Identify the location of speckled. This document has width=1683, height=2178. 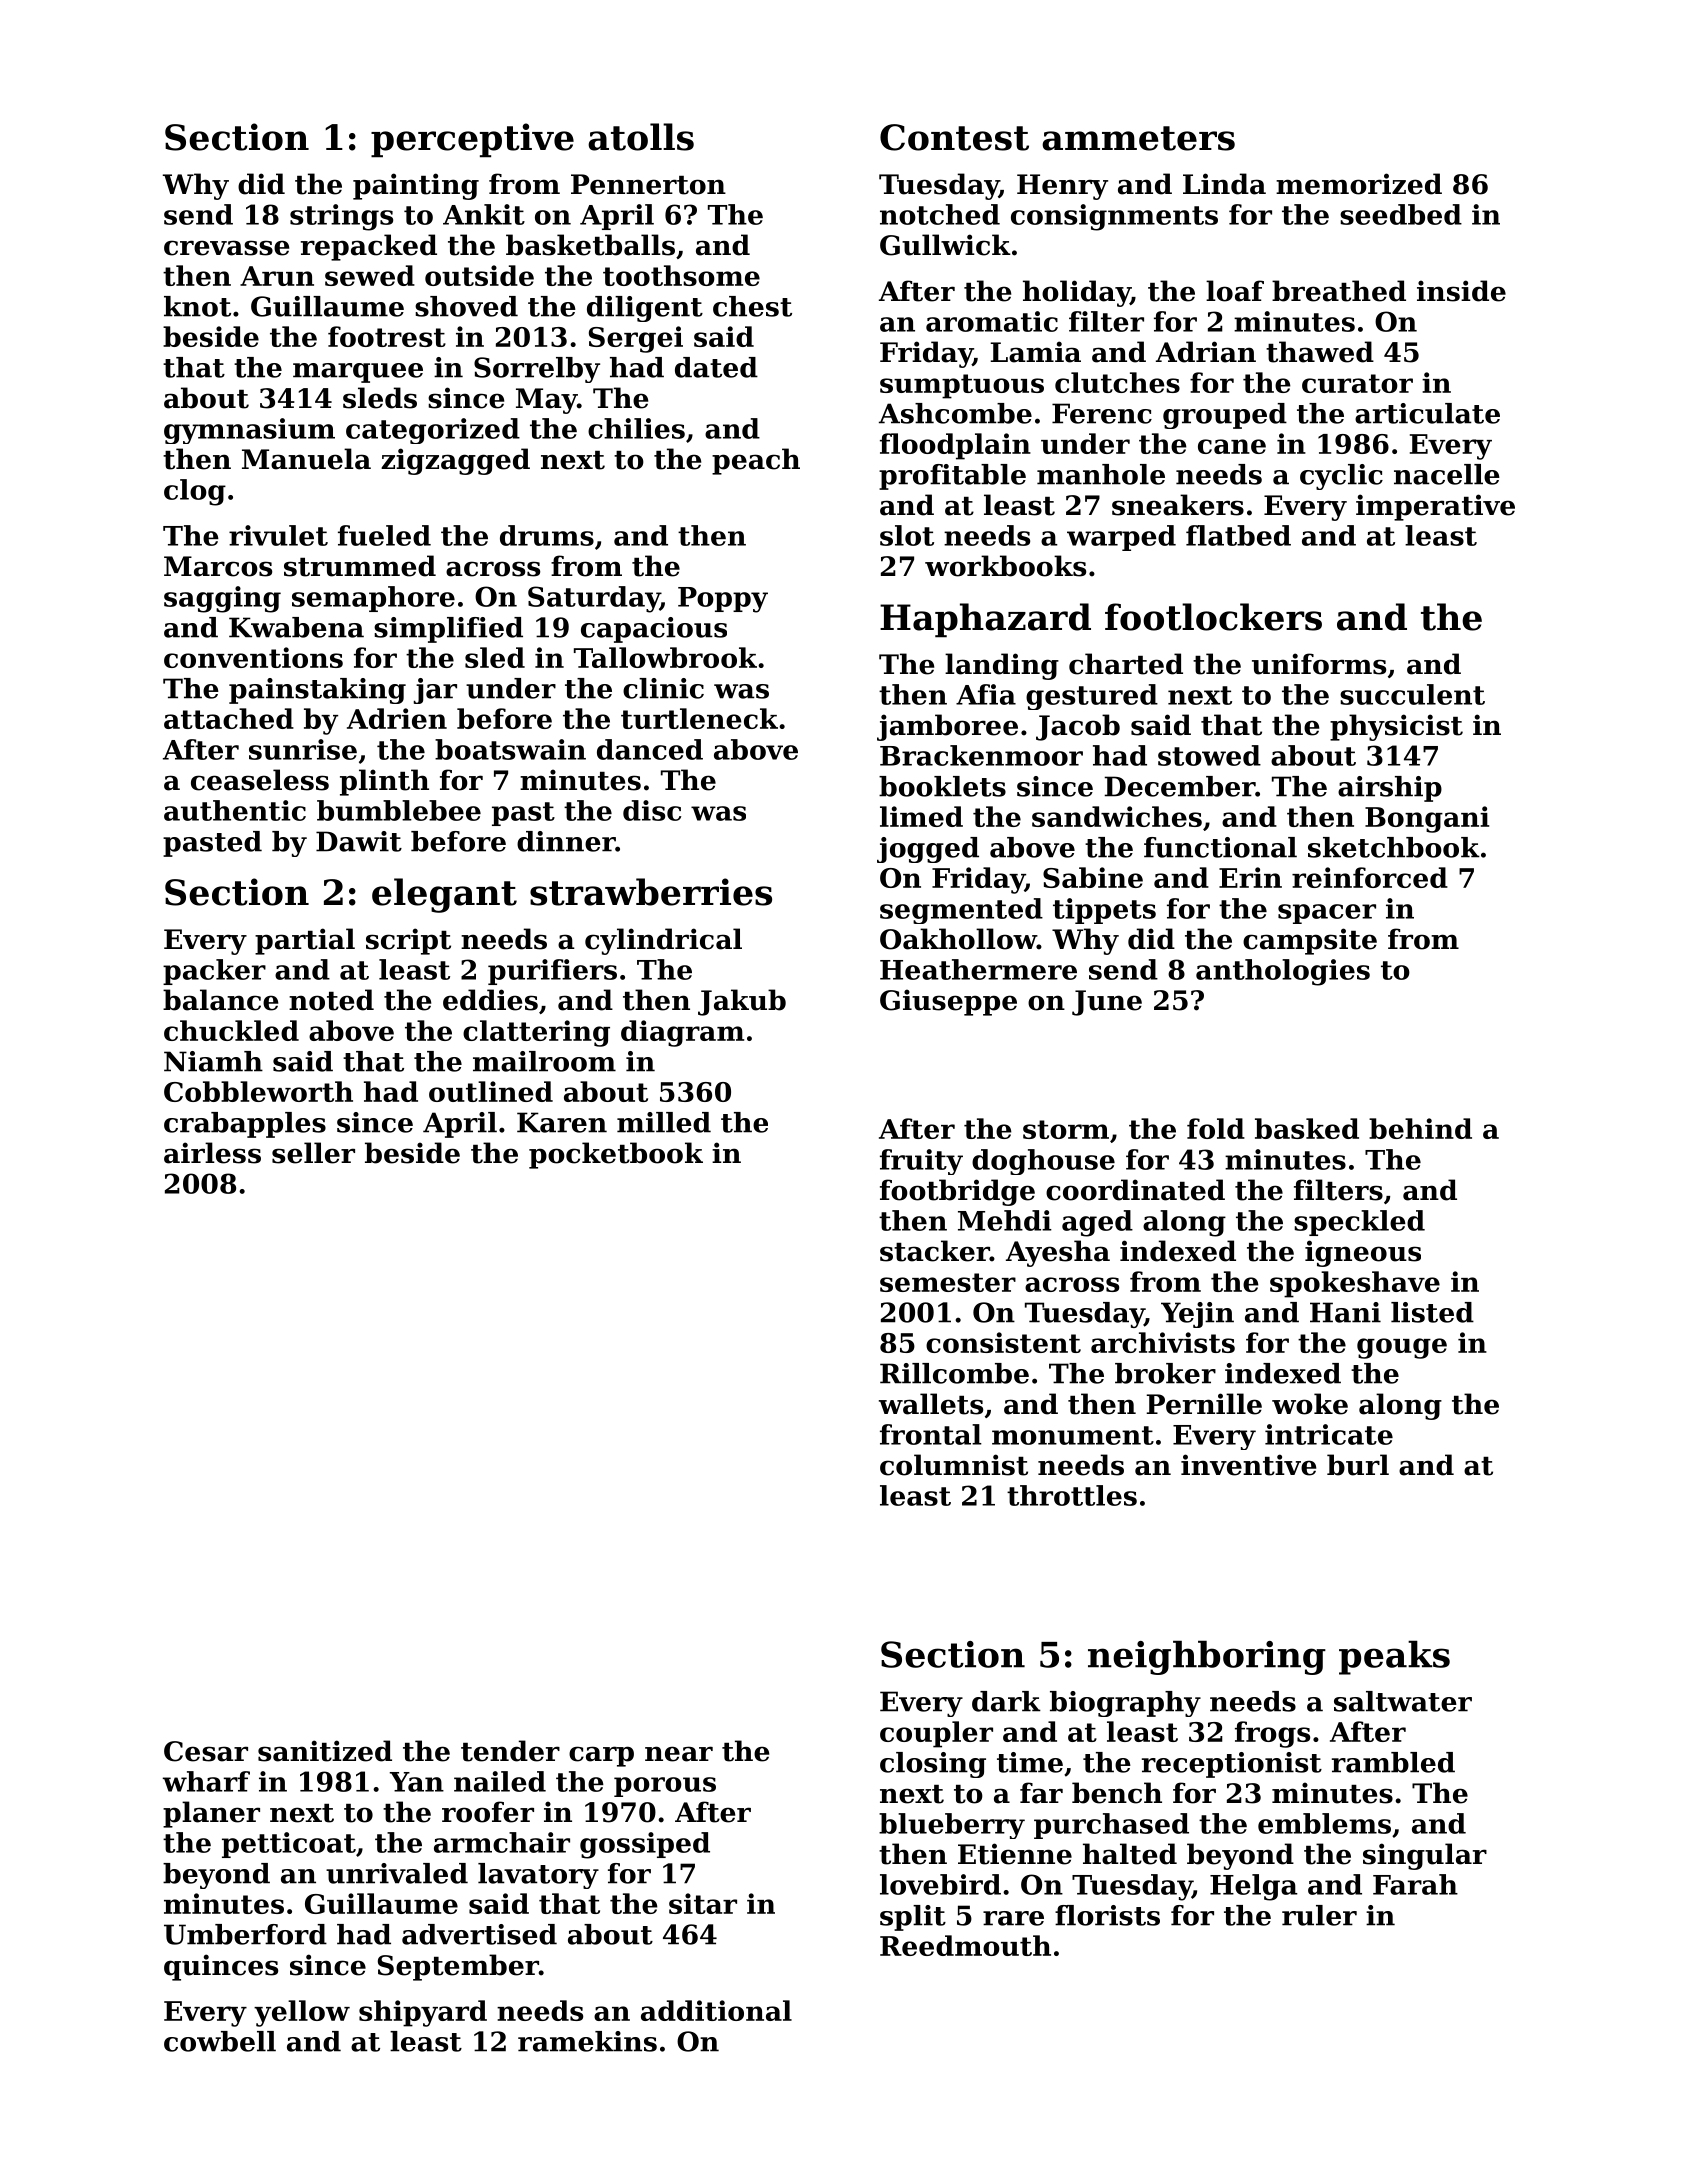
(1359, 1223).
